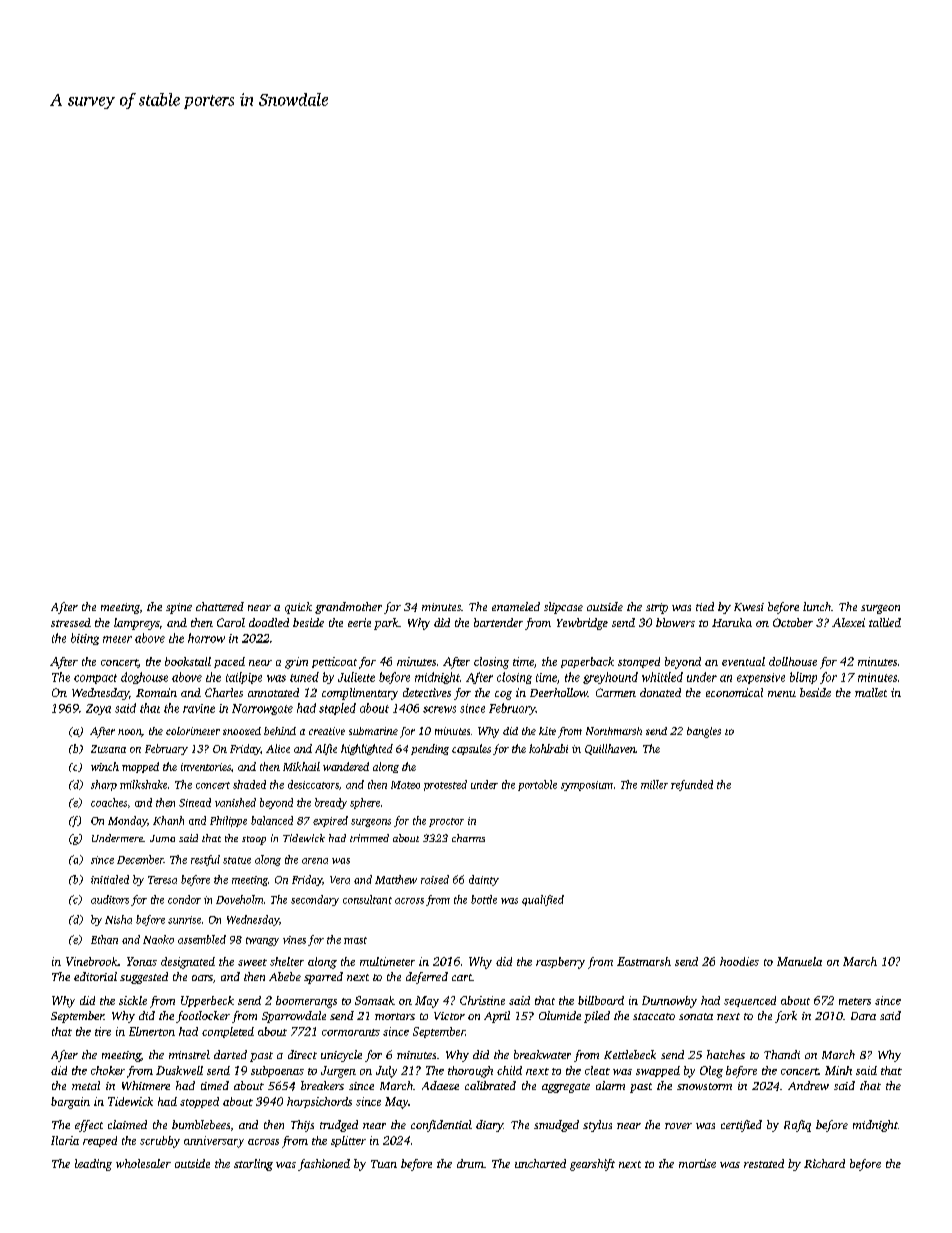 This image has width=952, height=1233. I want to click on kohlrabi, so click(548, 748).
